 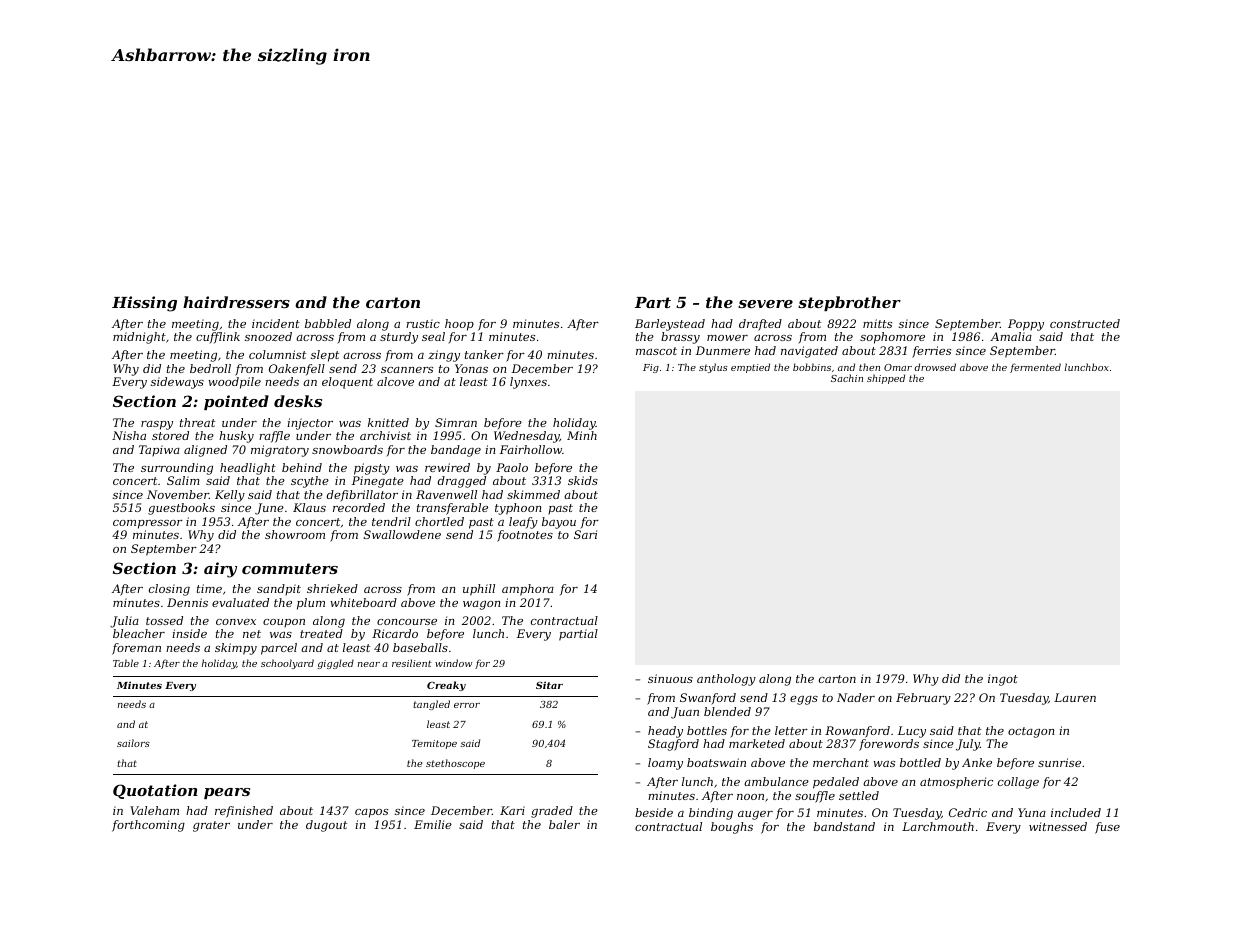 I want to click on hairdressers, so click(x=236, y=302).
